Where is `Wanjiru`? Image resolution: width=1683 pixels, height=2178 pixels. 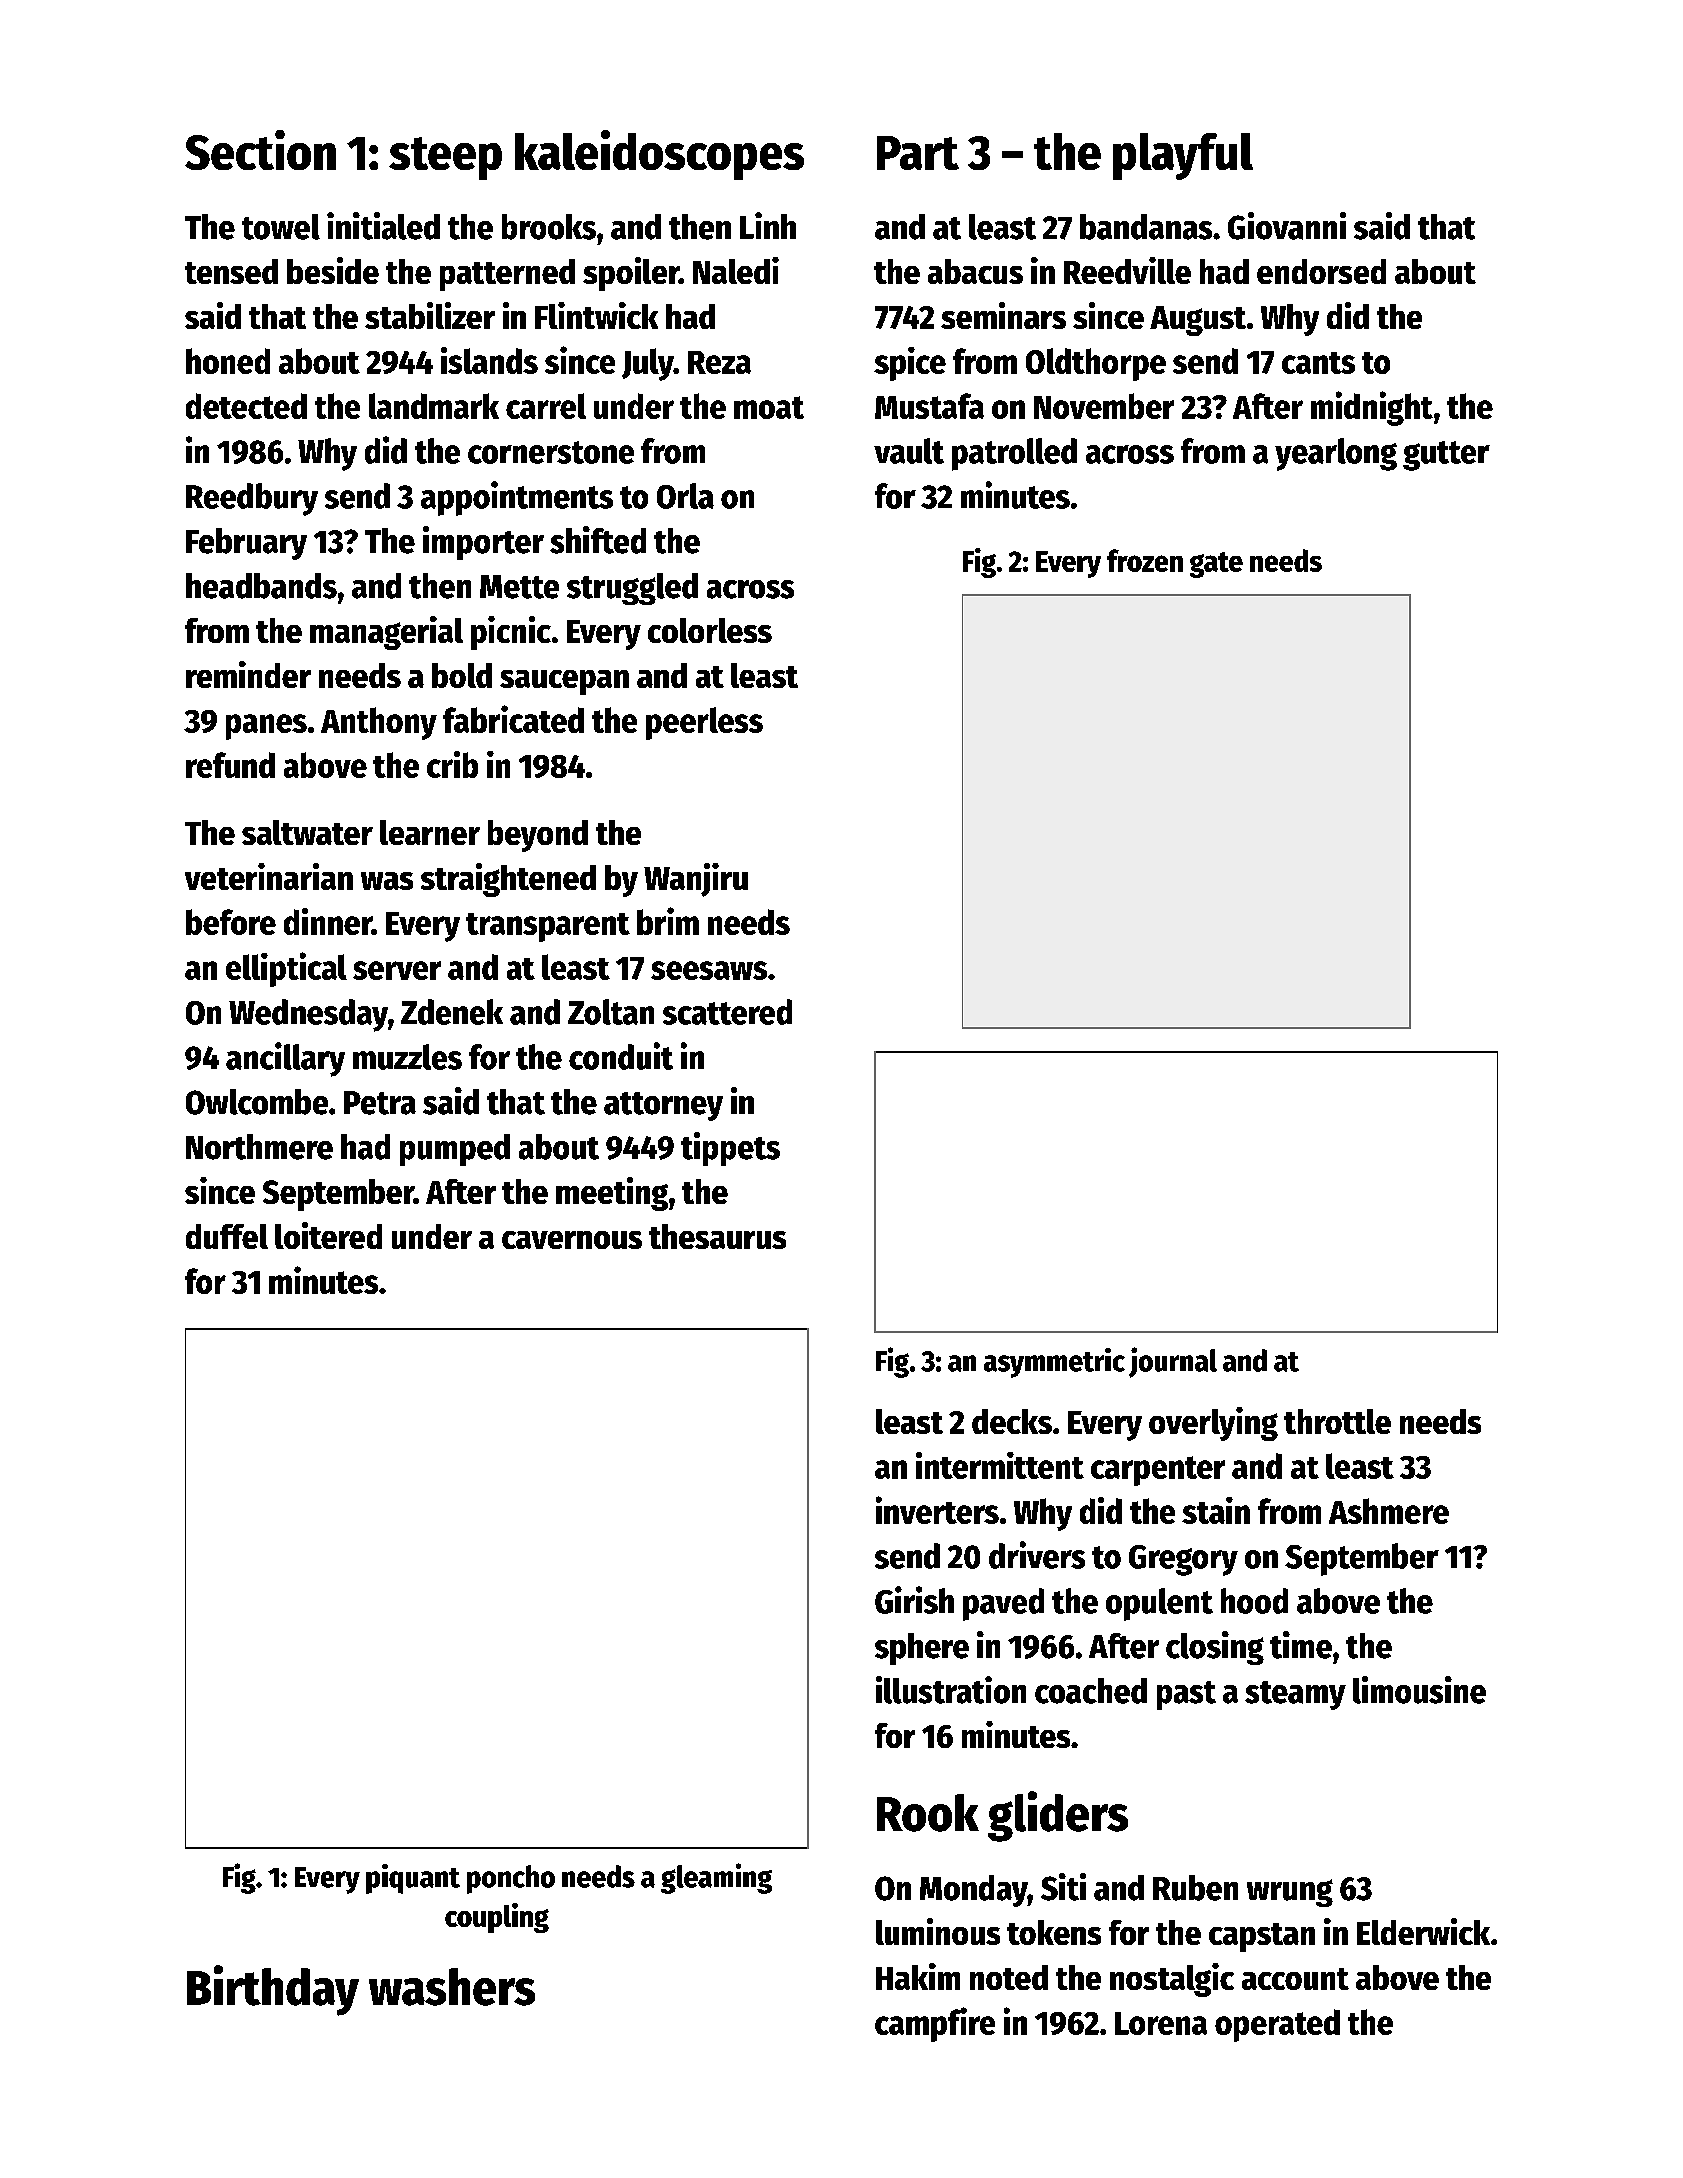
Wanjiru is located at coordinates (696, 880).
